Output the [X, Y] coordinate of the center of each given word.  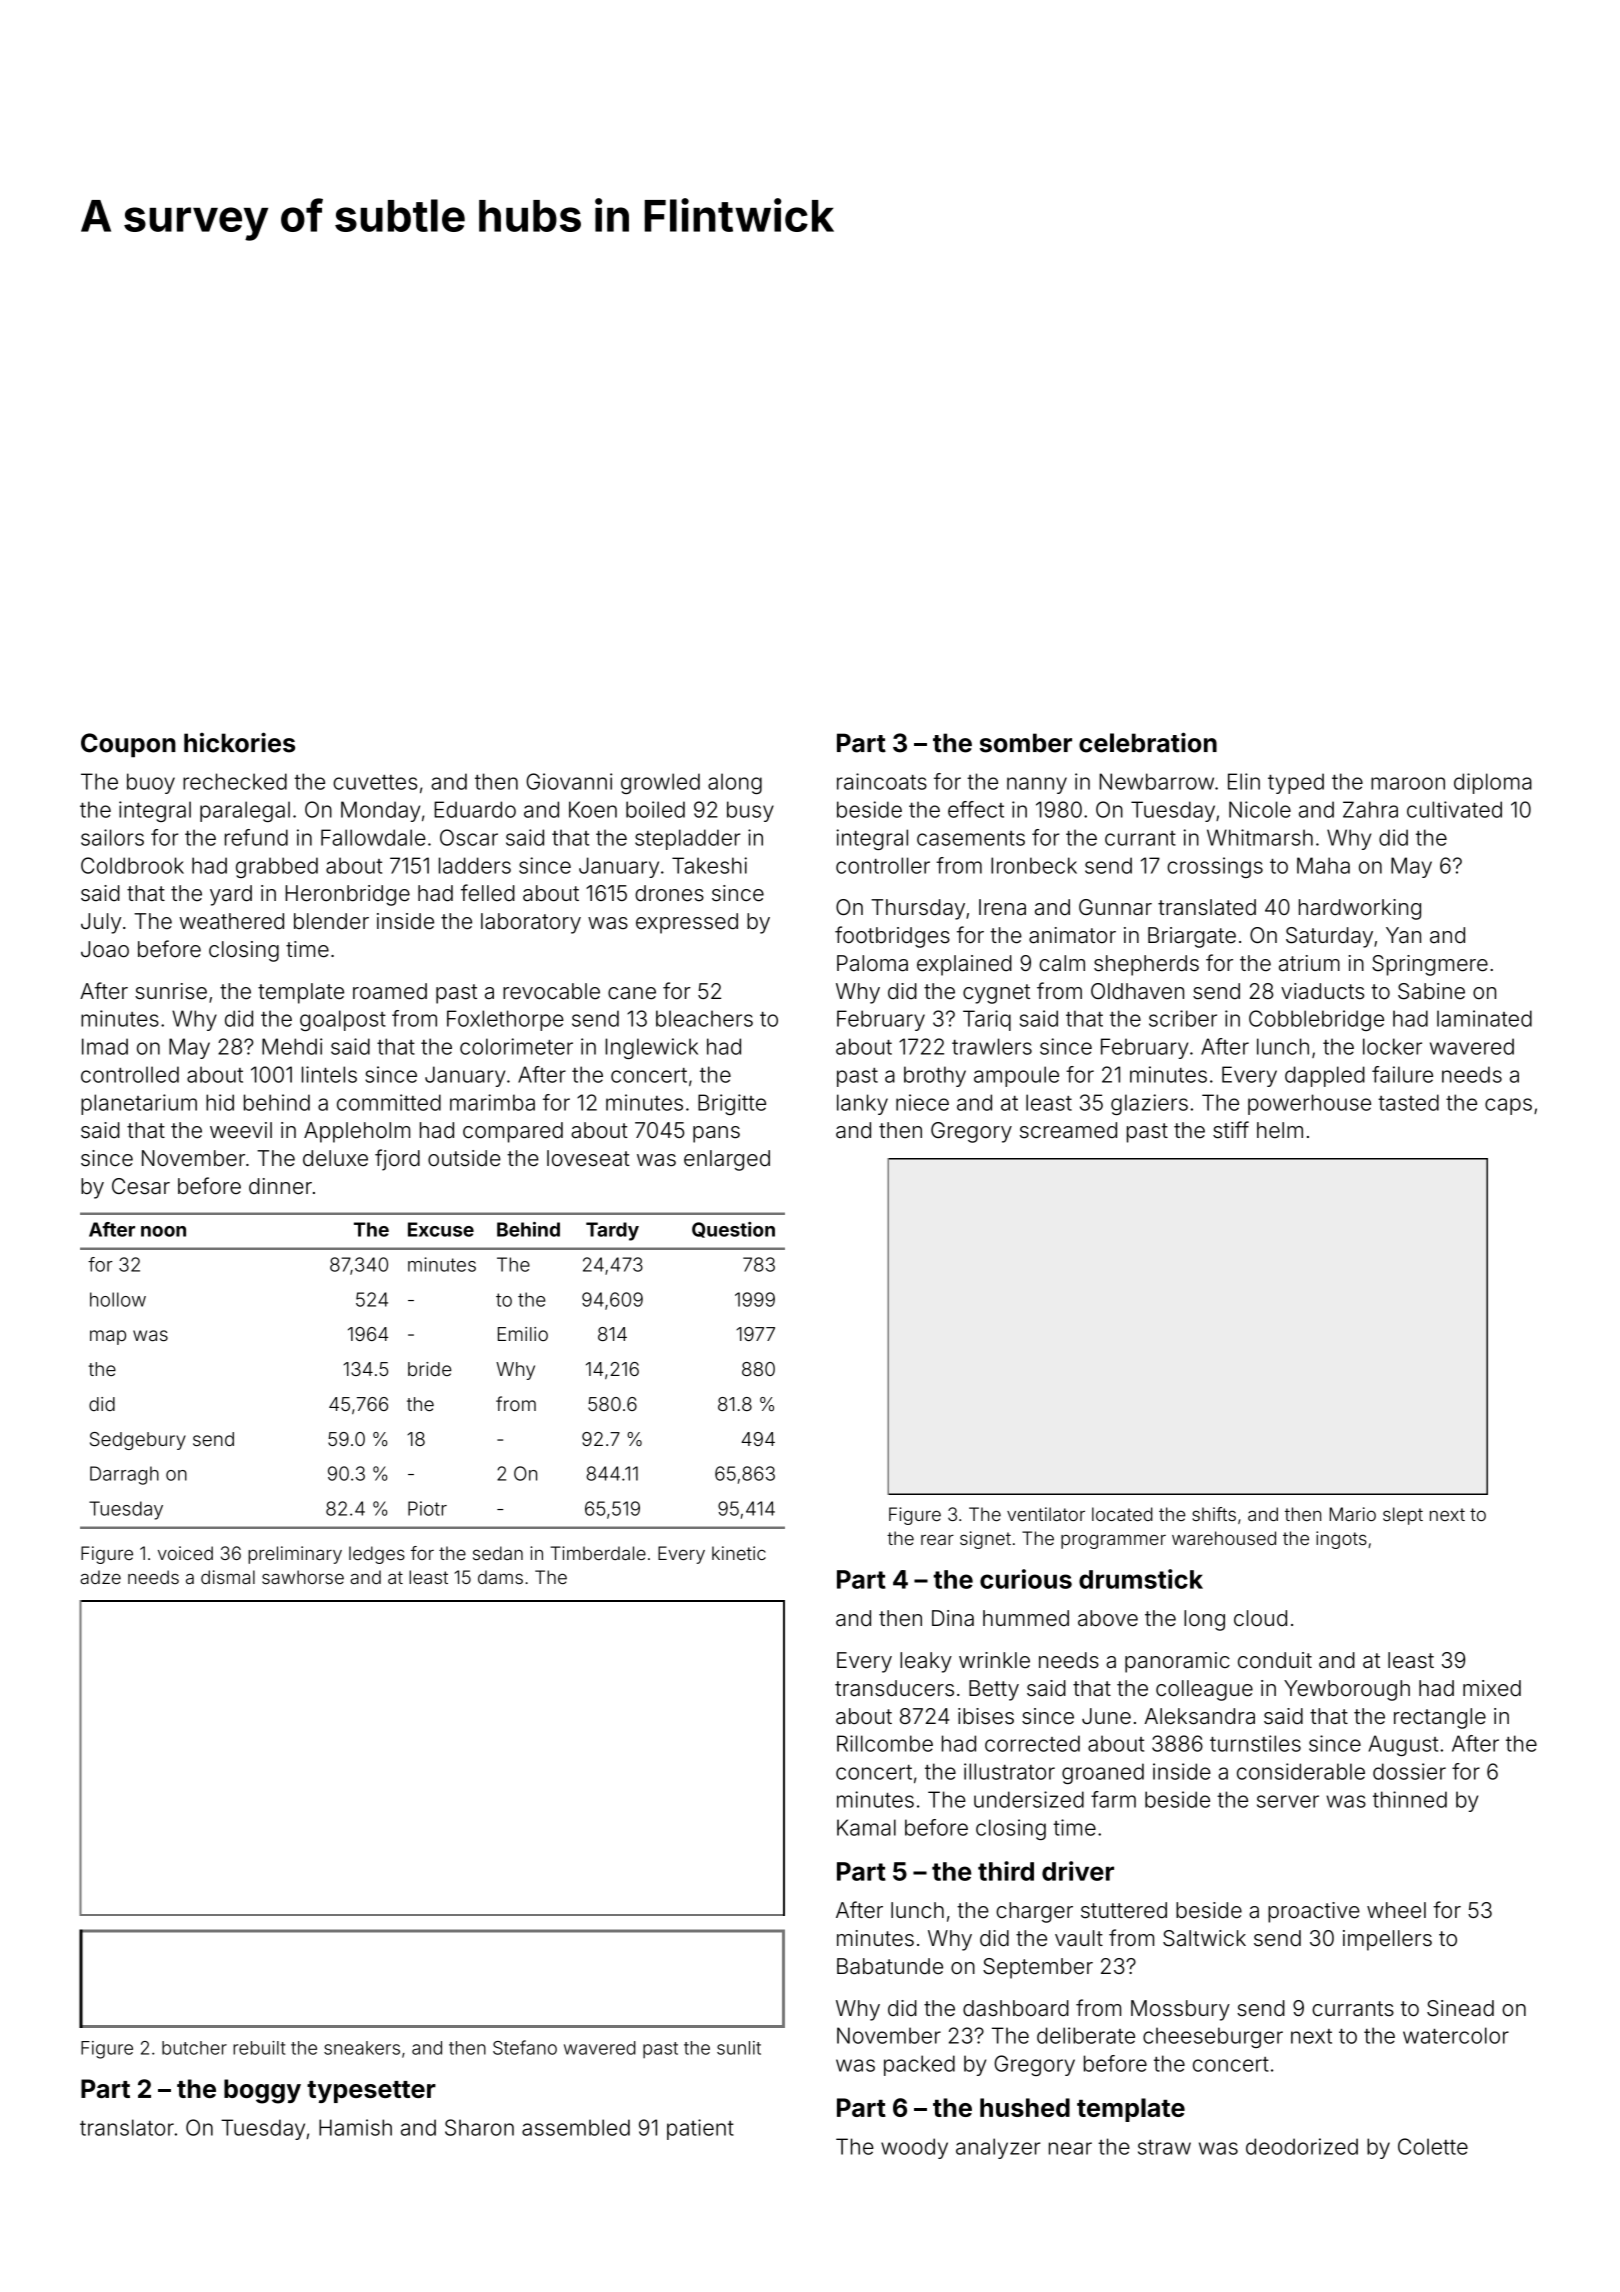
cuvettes [375, 782]
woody [914, 2148]
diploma [1493, 783]
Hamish [355, 2127]
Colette [1433, 2146]
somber [1026, 743]
